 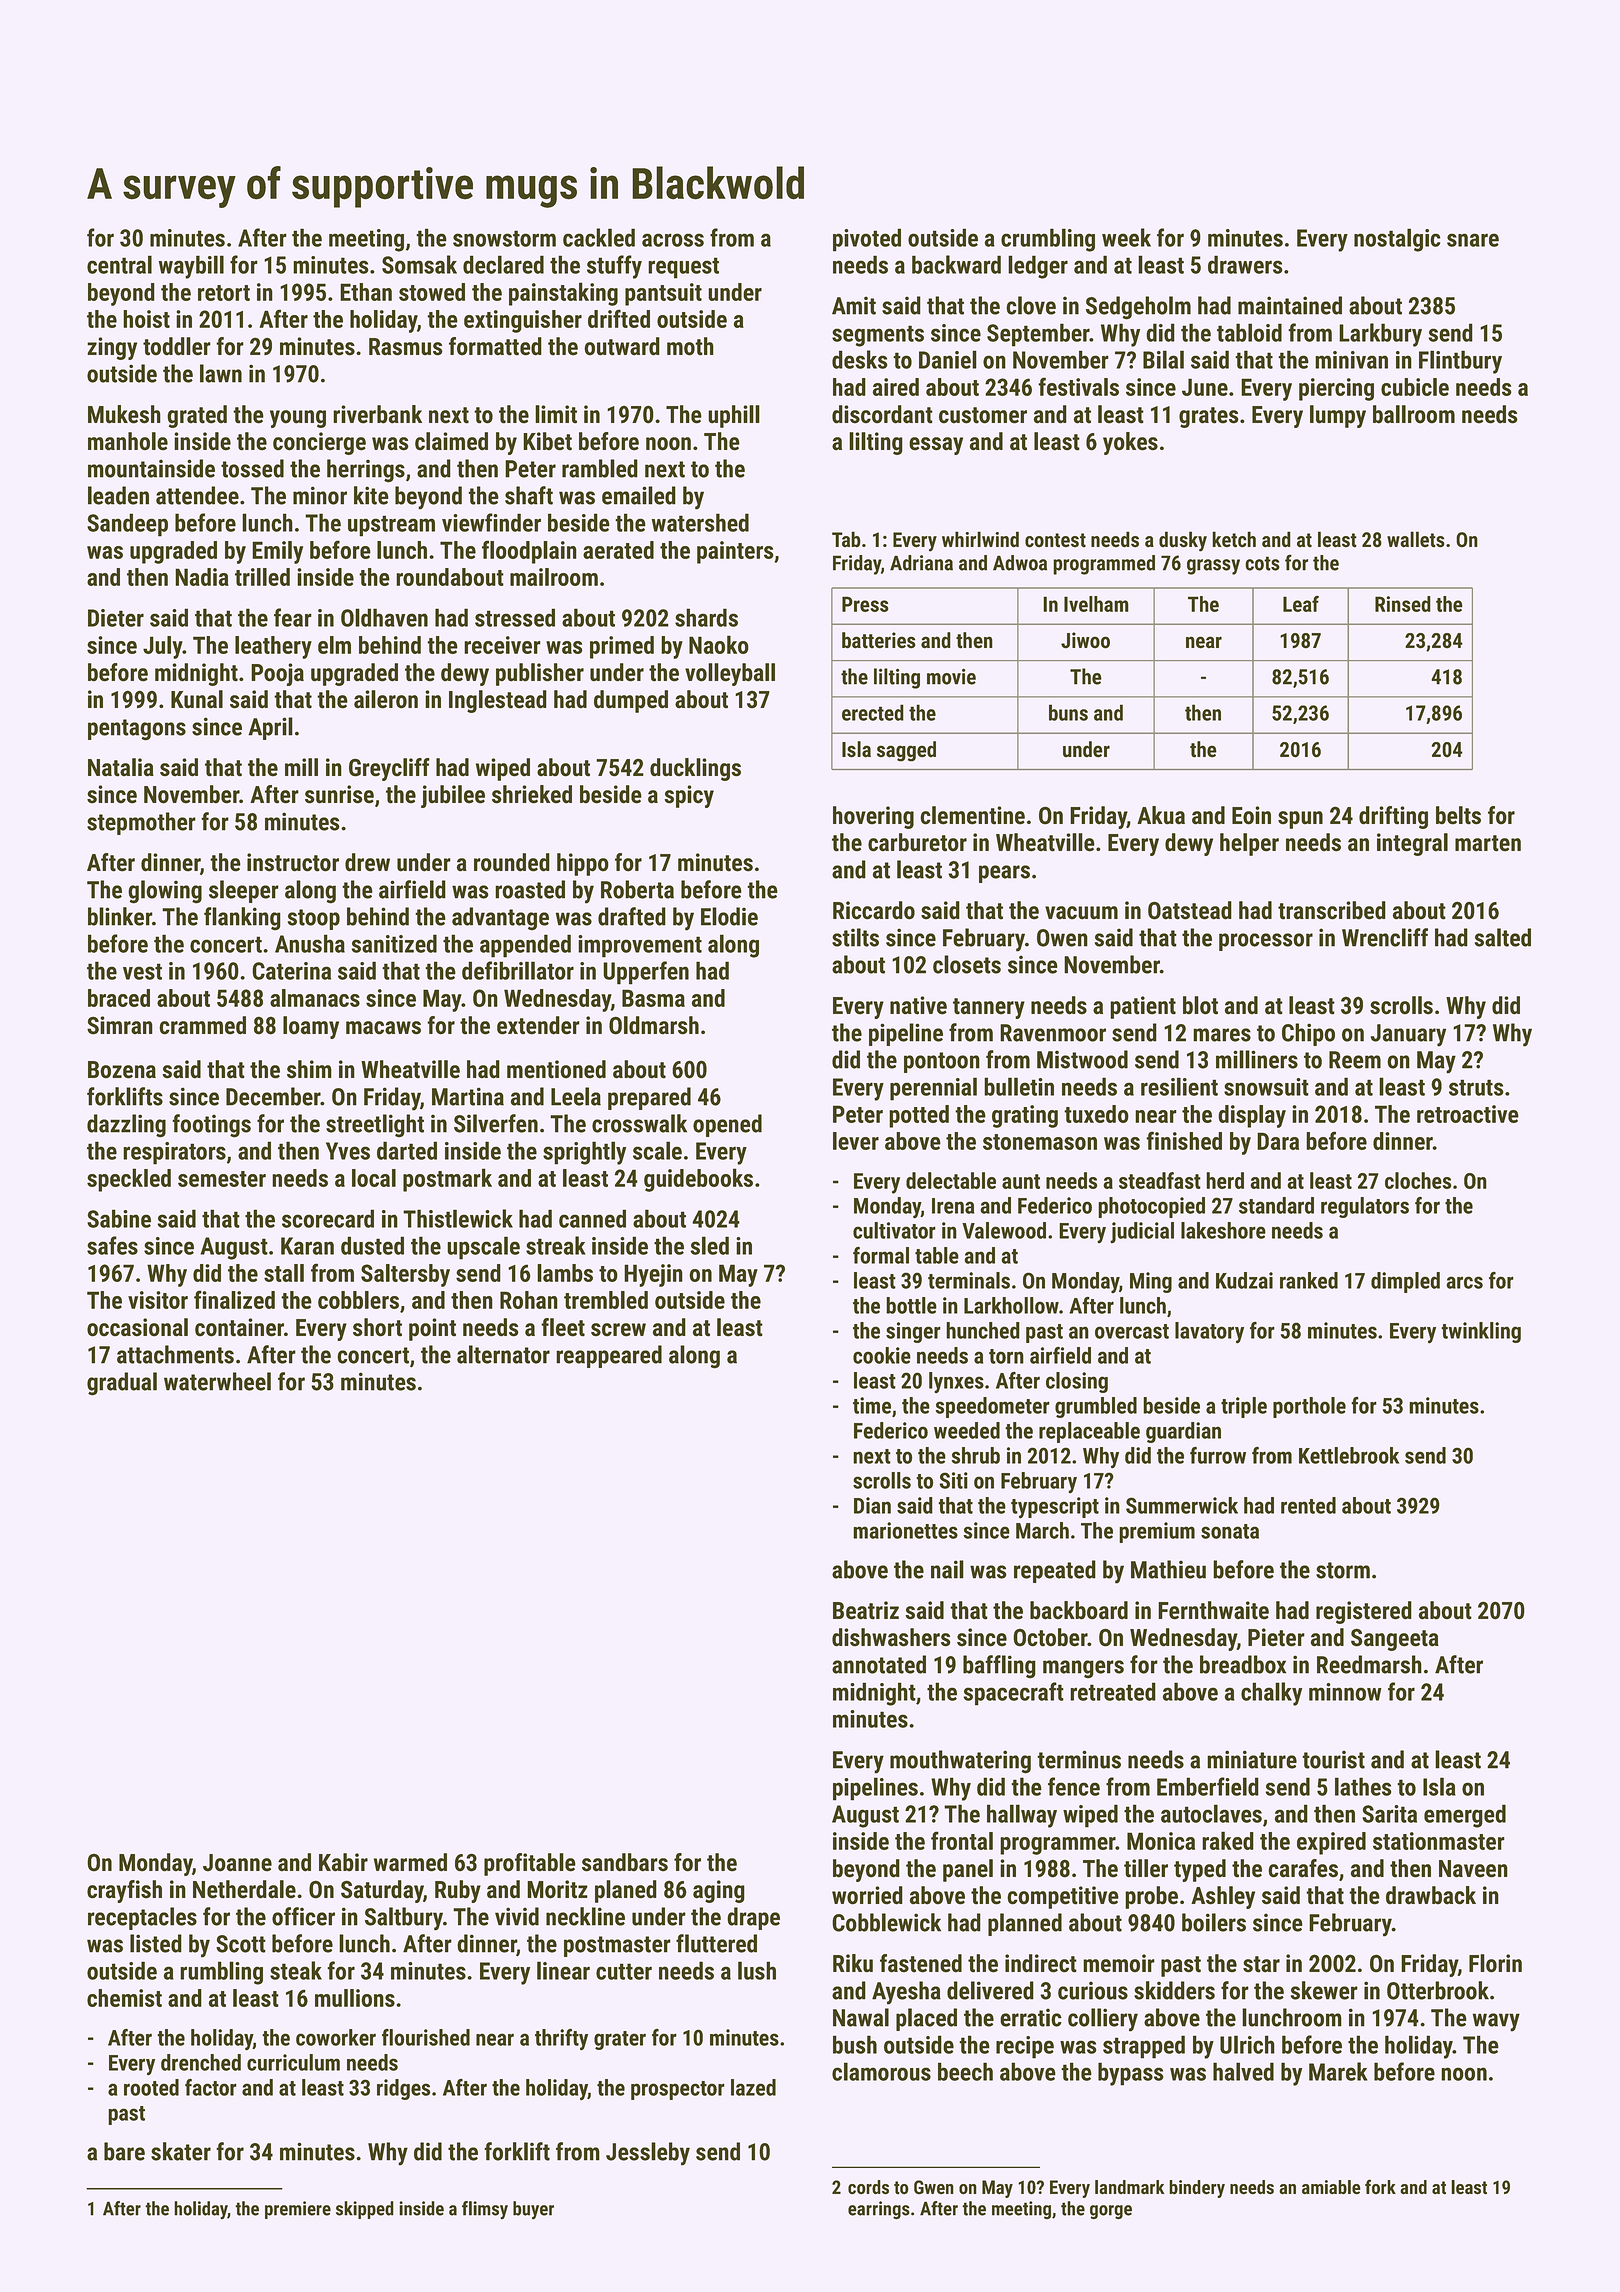 I want to click on crosswalk, so click(x=639, y=1123).
